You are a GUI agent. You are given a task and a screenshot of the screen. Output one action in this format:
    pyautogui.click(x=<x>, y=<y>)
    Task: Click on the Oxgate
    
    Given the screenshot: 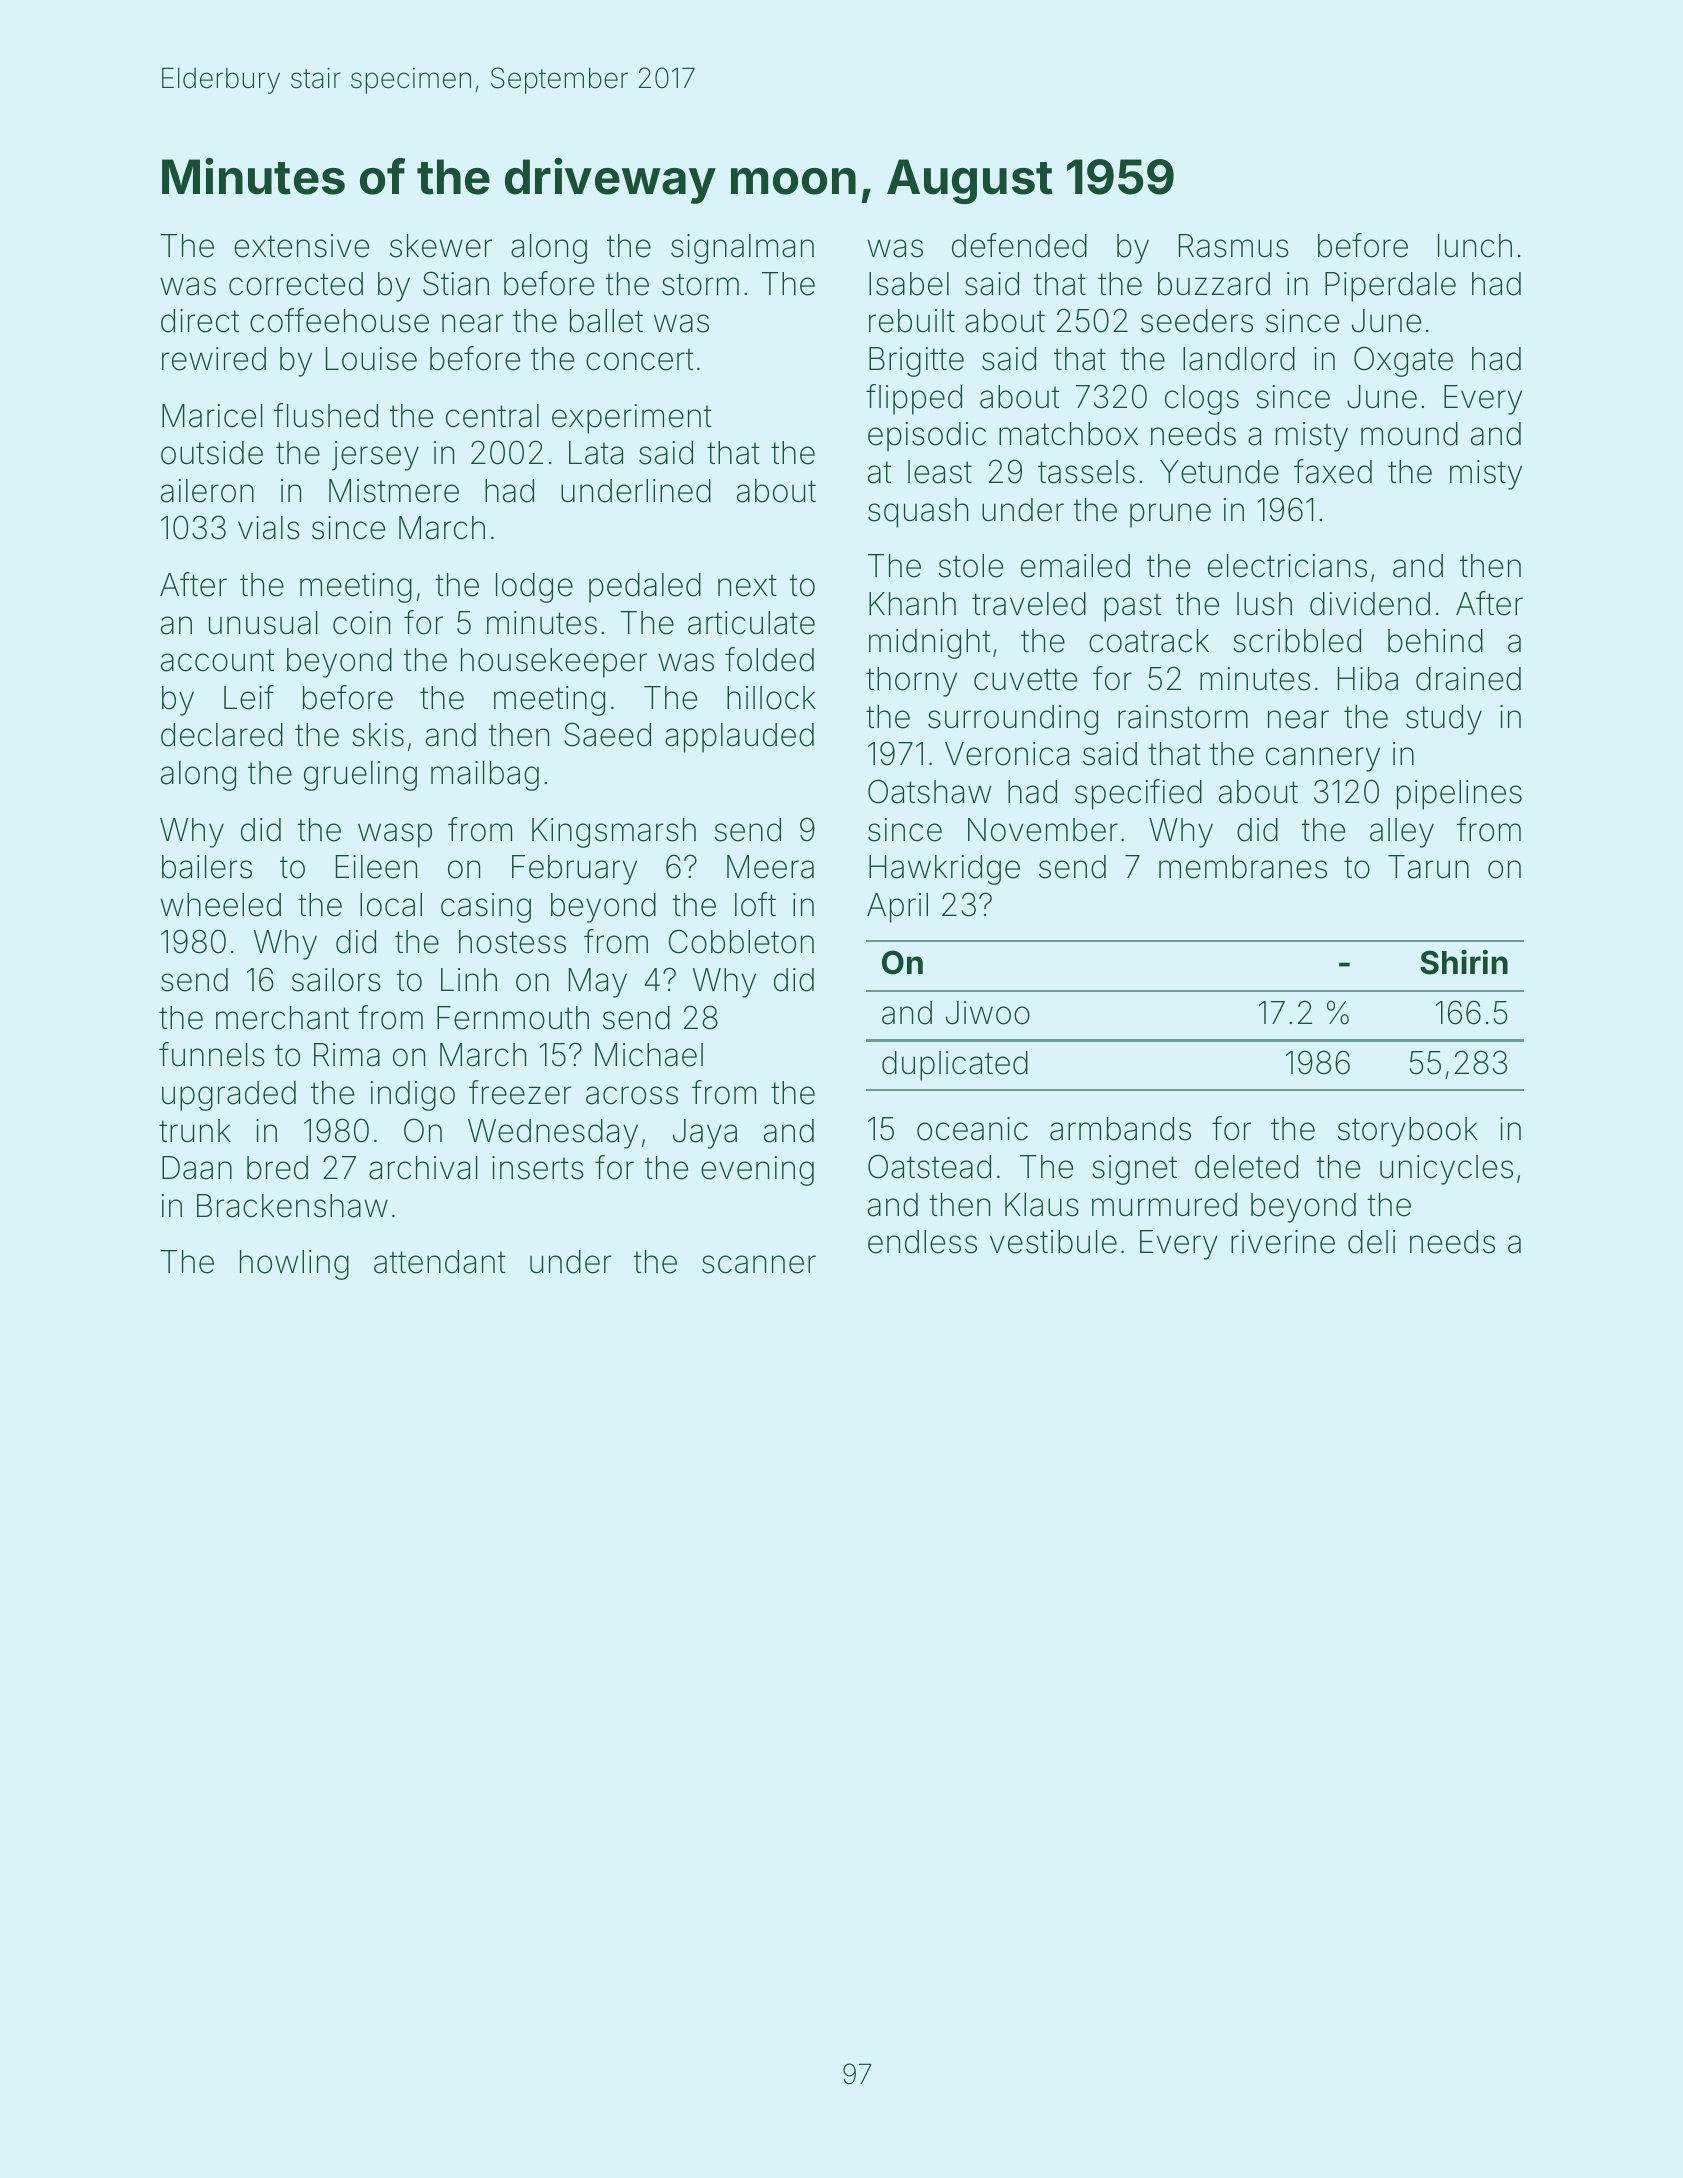 What is the action you would take?
    pyautogui.click(x=1403, y=361)
